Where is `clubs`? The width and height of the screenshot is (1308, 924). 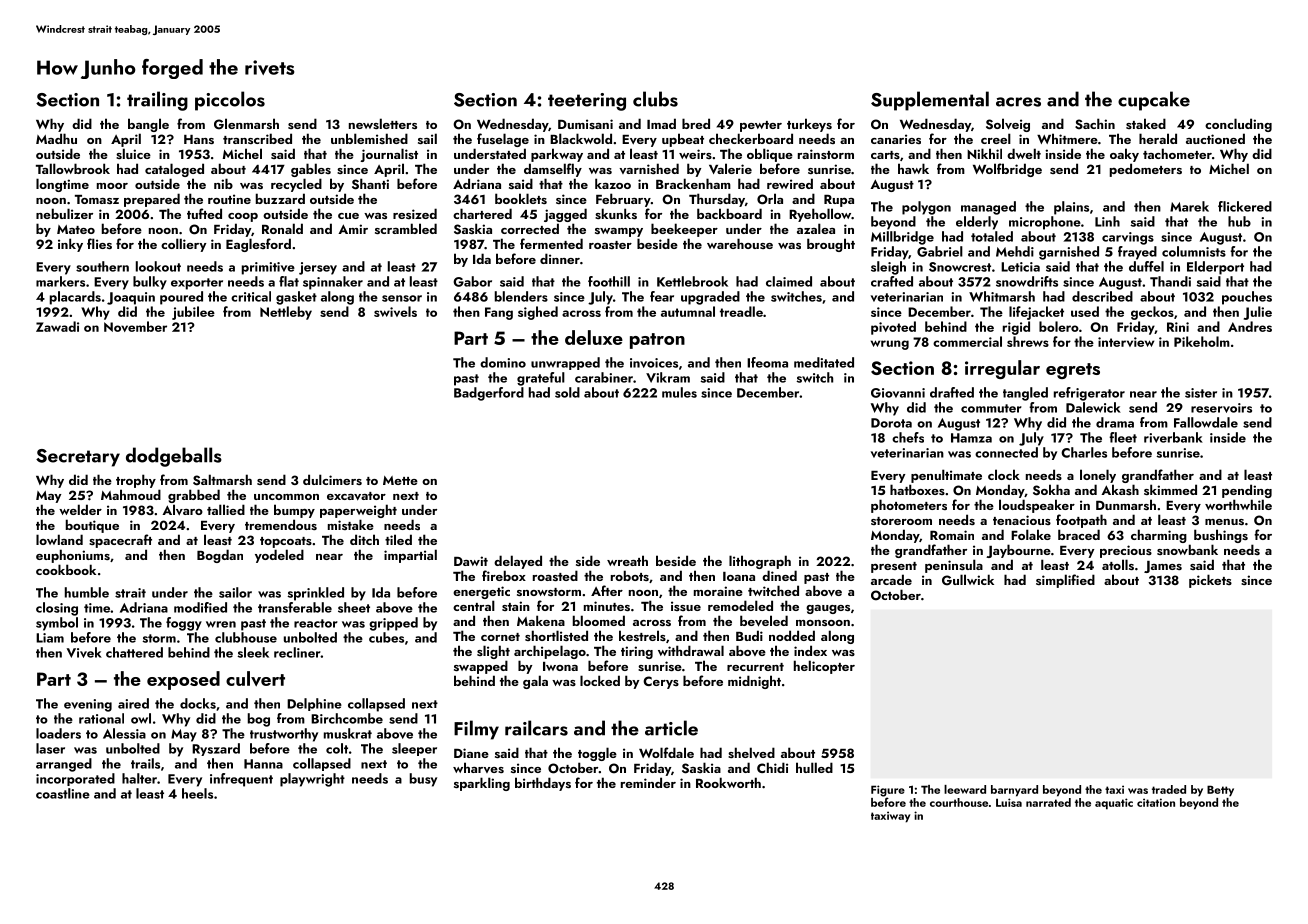 clubs is located at coordinates (655, 99).
